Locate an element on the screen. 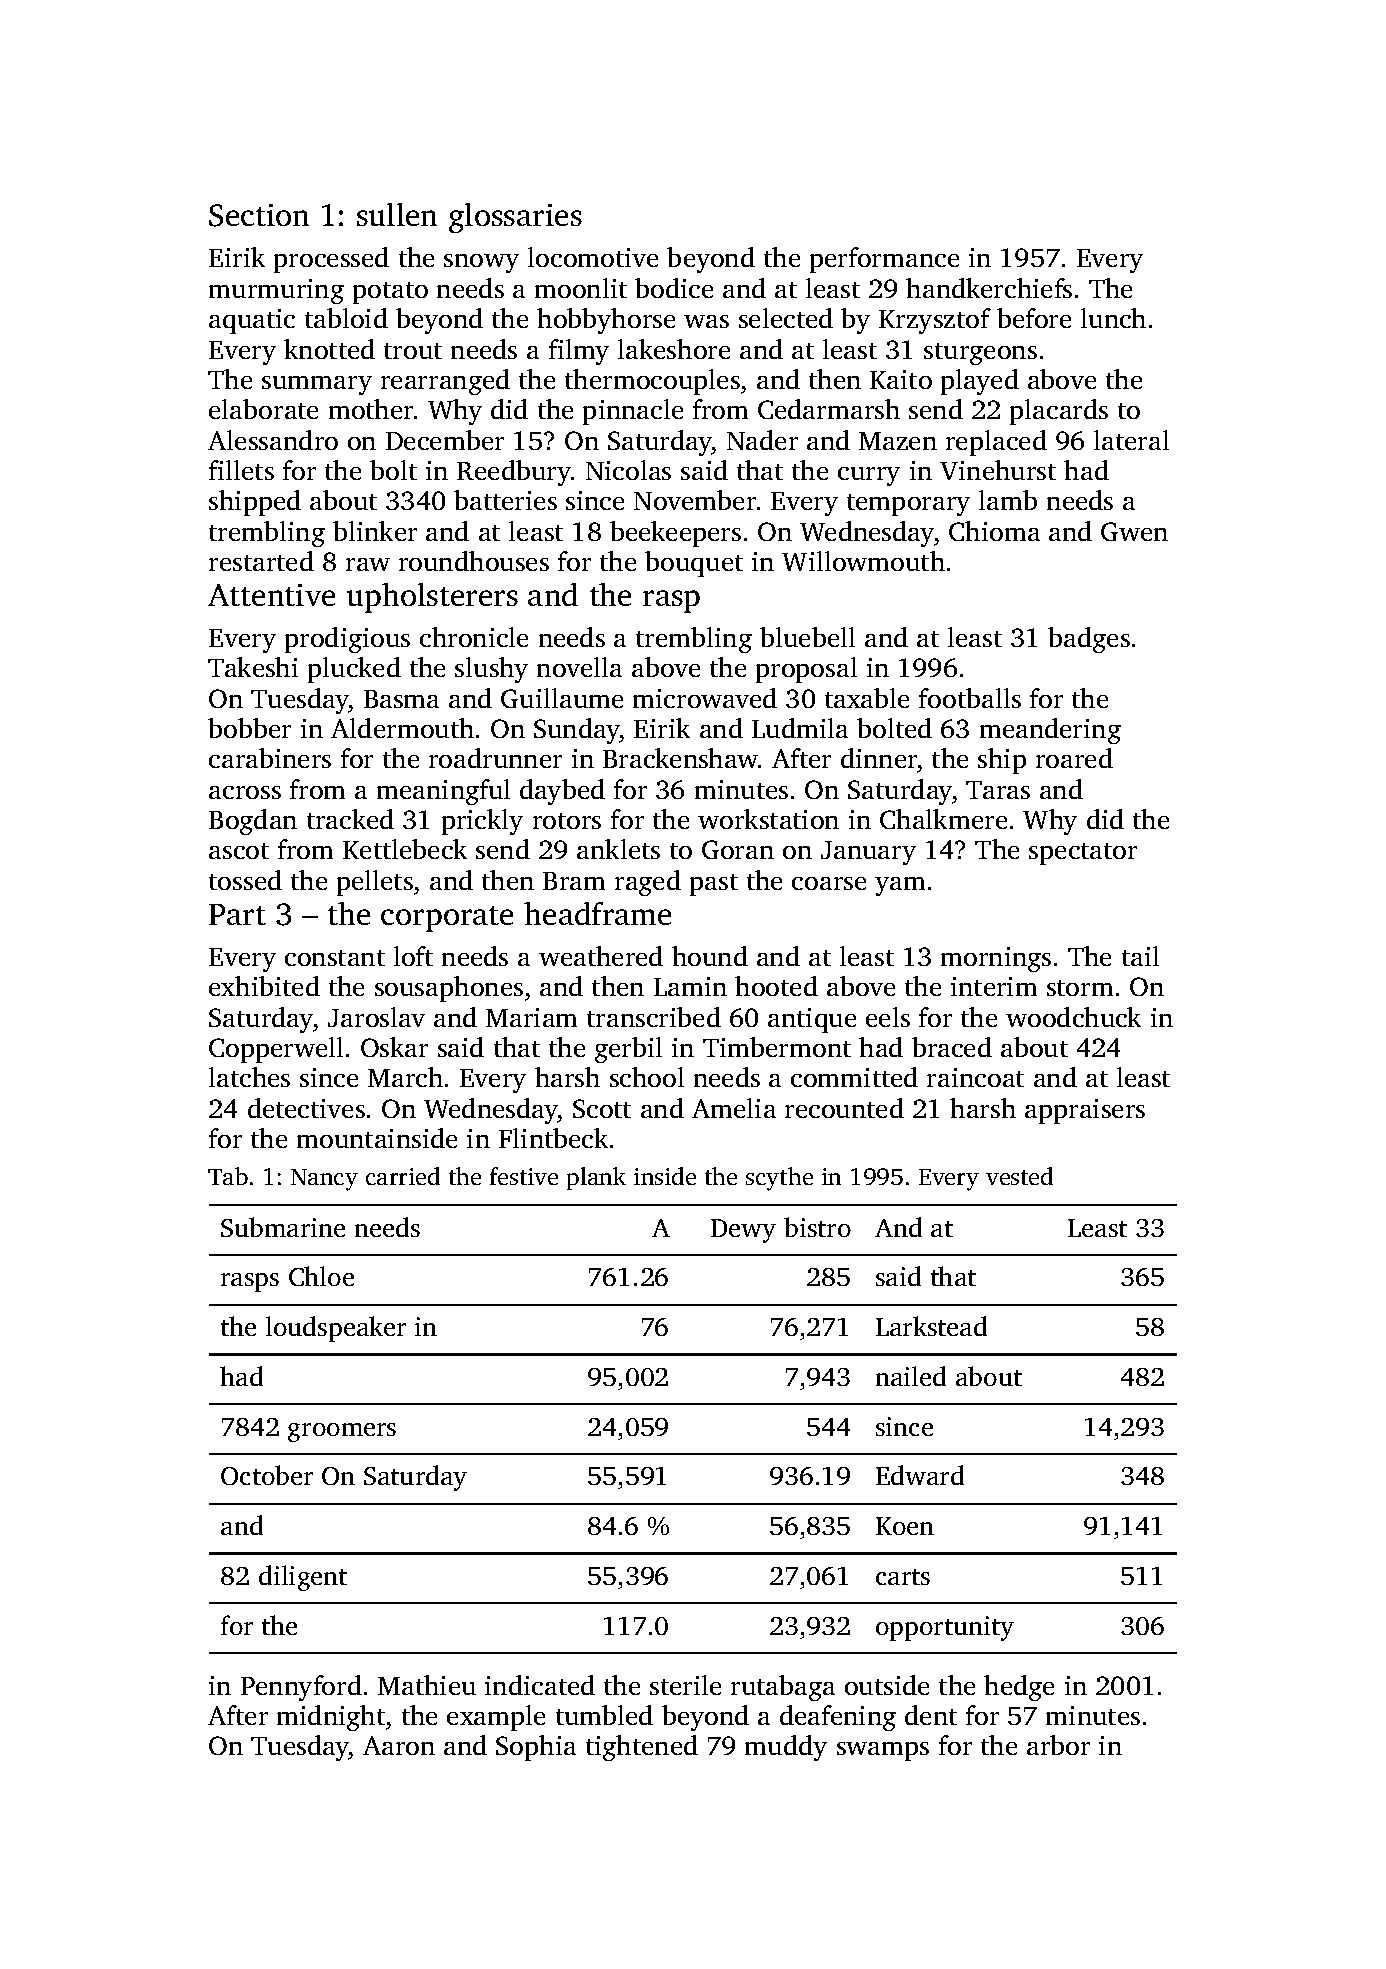  restarted is located at coordinates (261, 561).
